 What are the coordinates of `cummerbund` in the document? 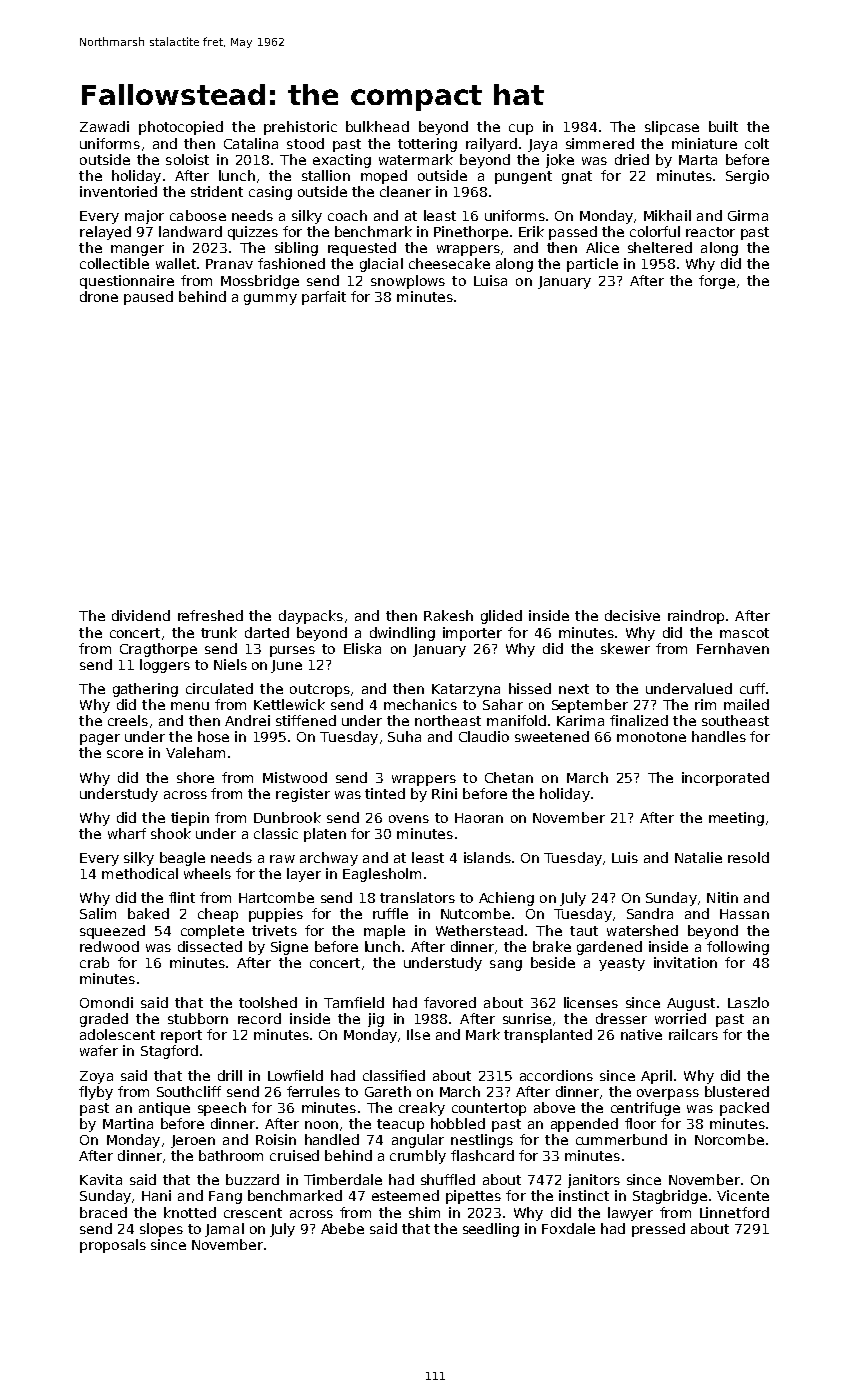 It's located at (621, 1139).
